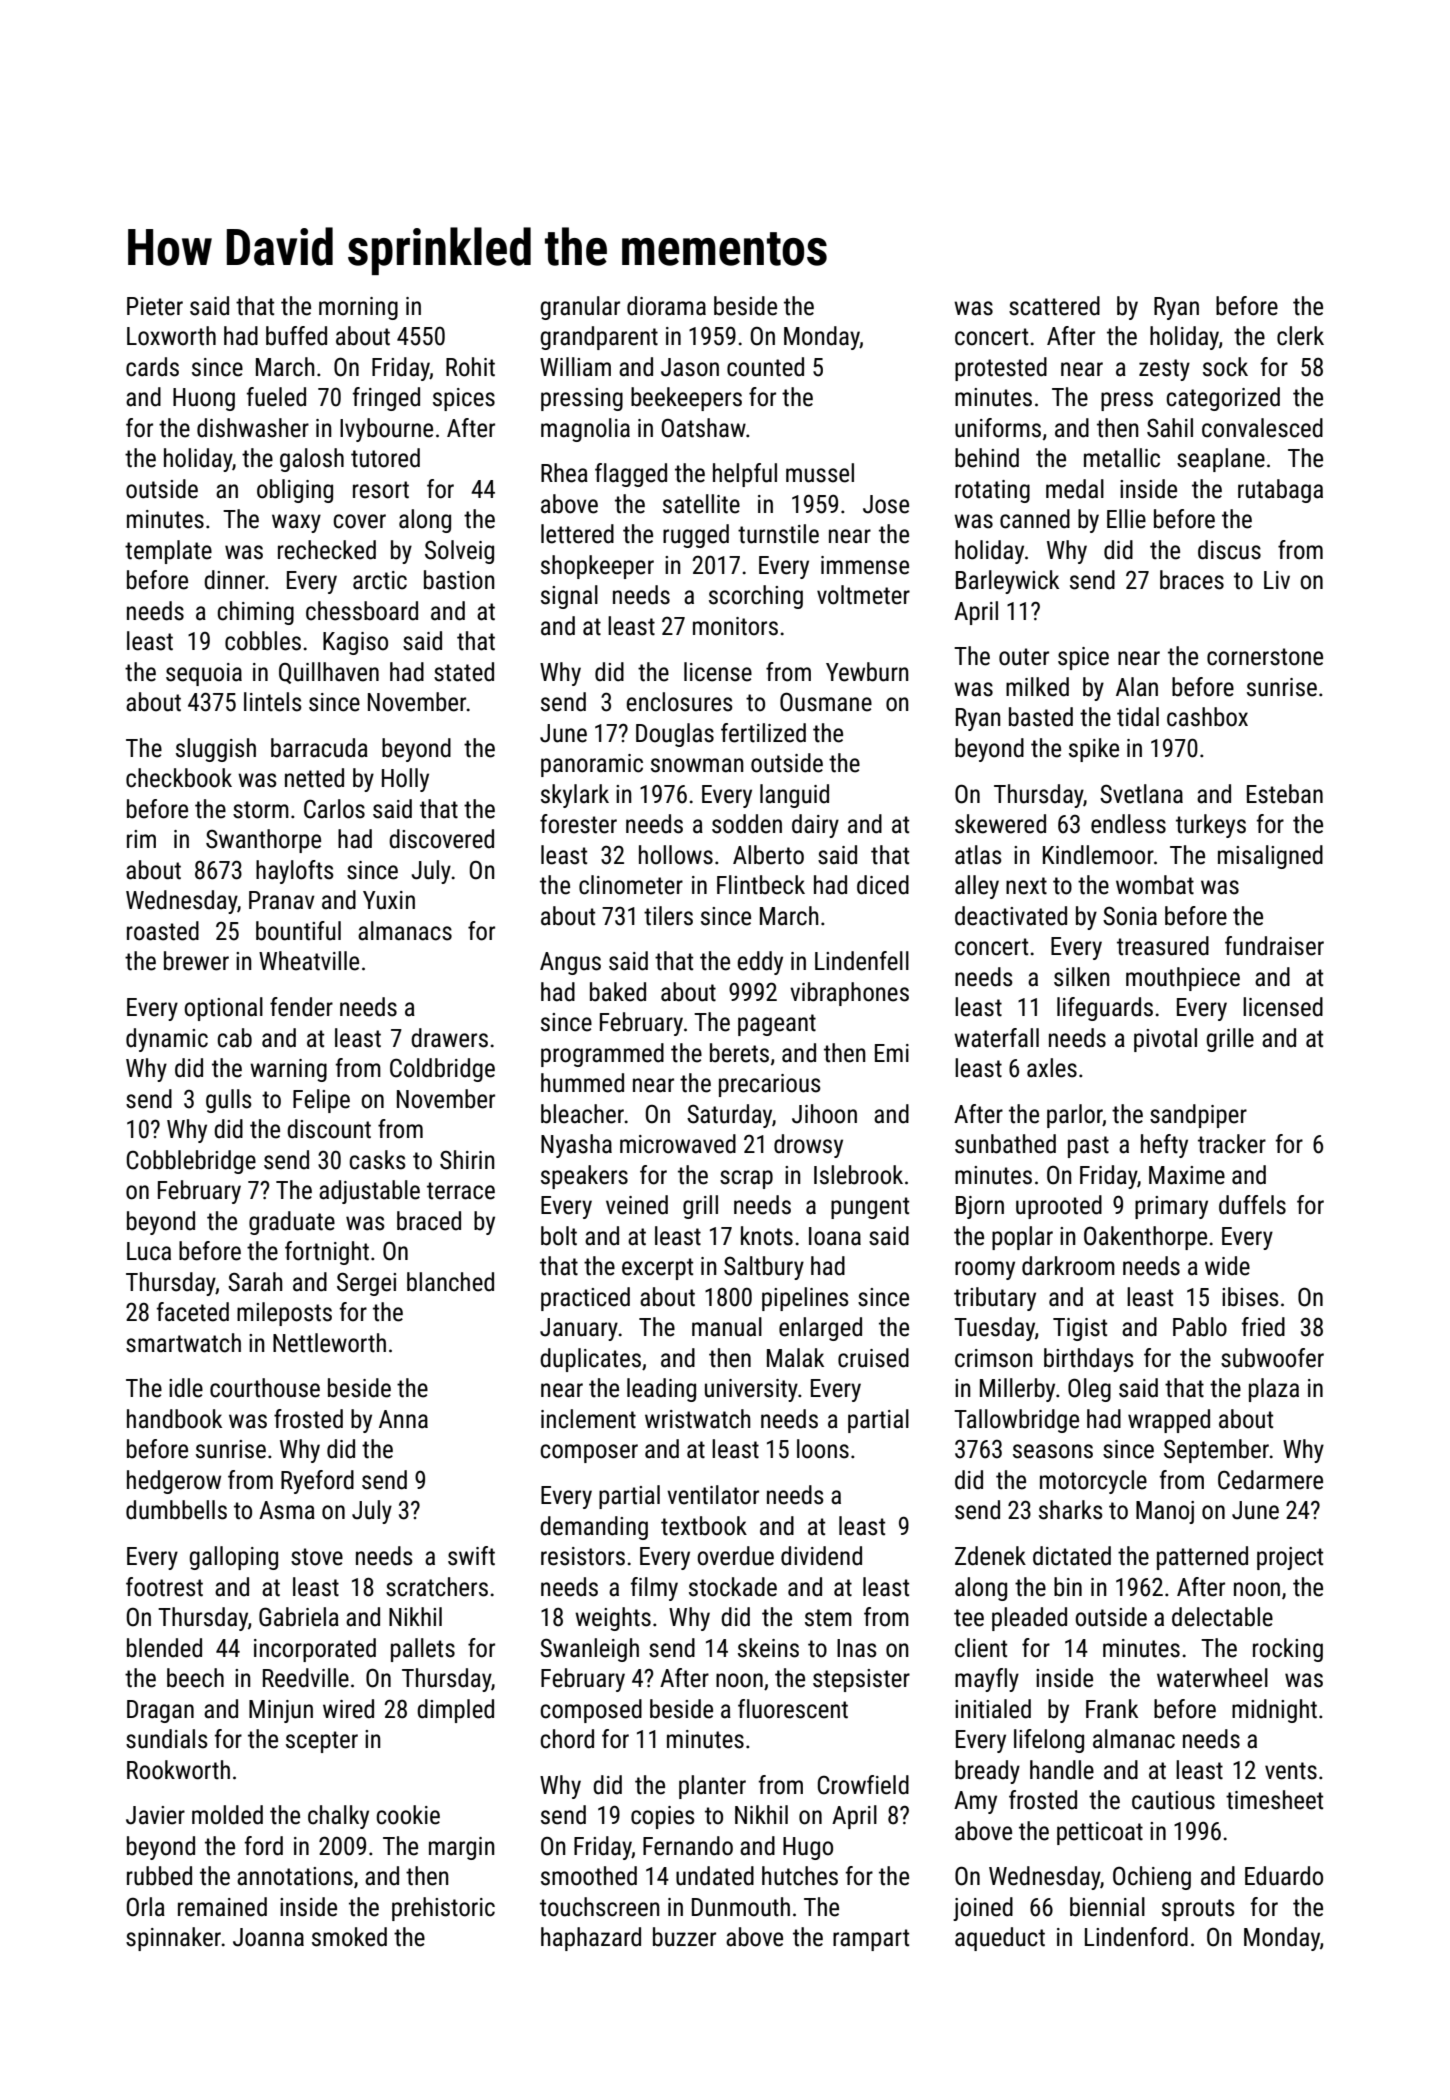 The width and height of the document is (1450, 2100). What do you see at coordinates (886, 504) in the document?
I see `Jose` at bounding box center [886, 504].
